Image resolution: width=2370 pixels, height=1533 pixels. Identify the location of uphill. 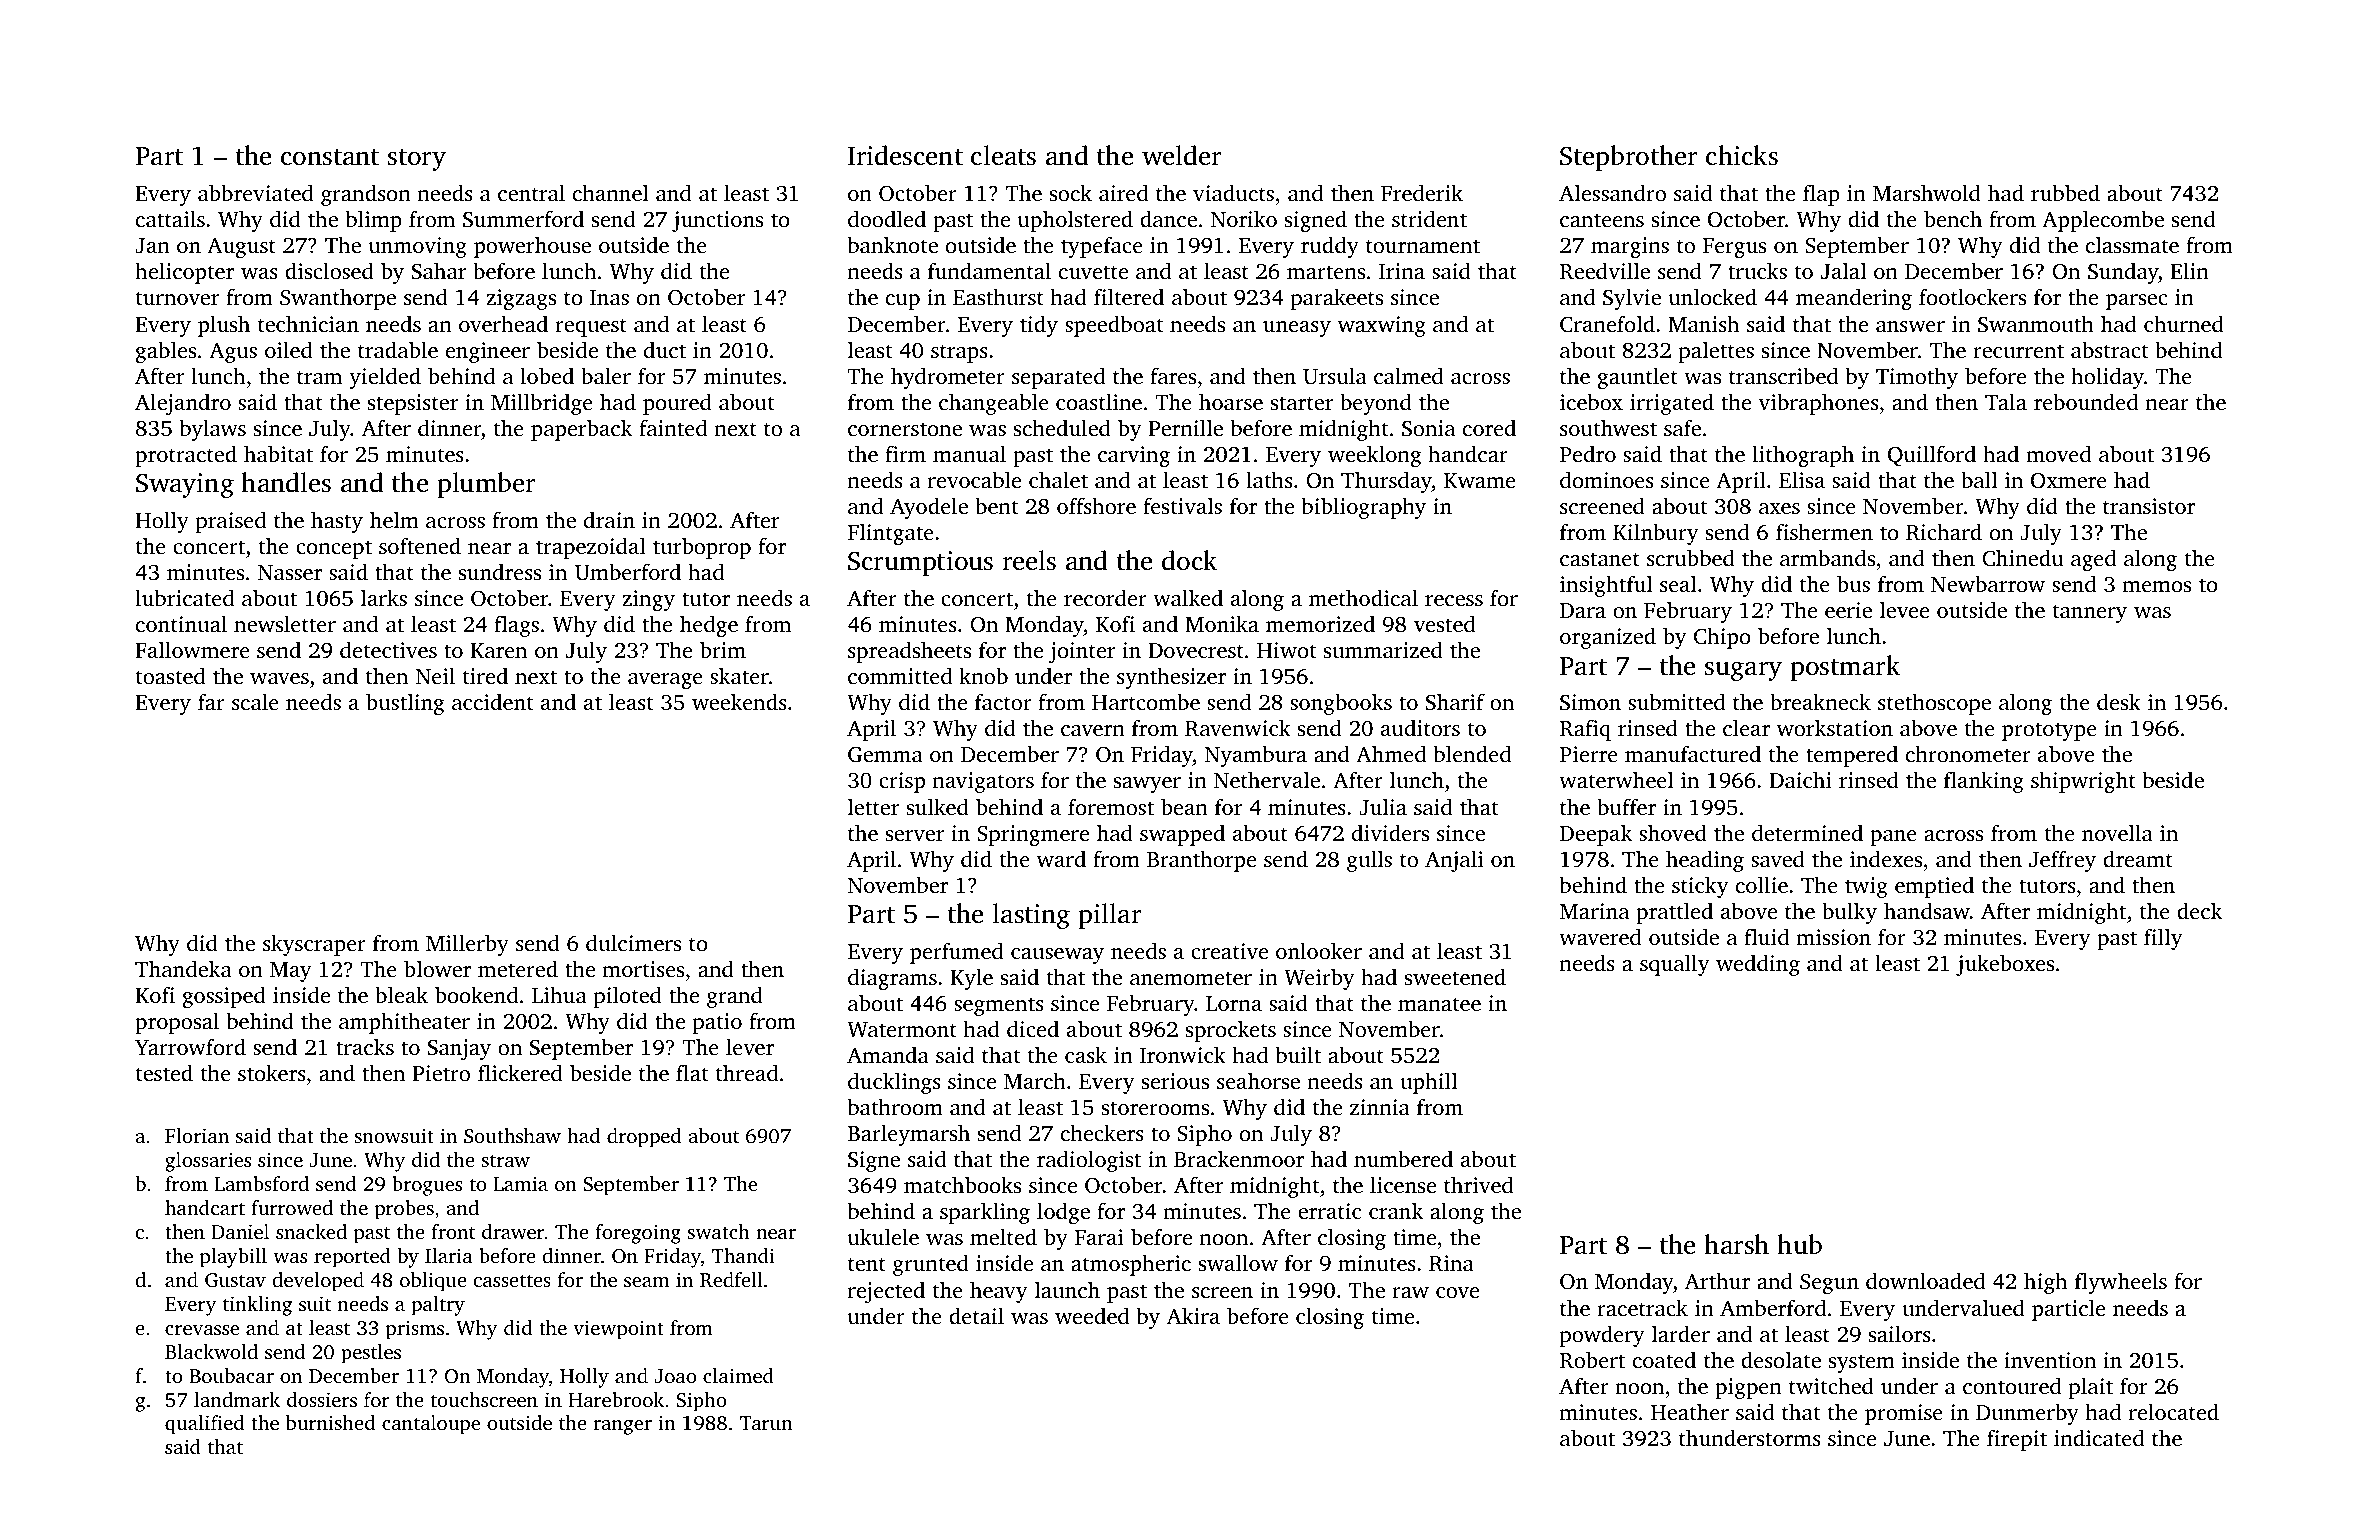
(1428, 1083).
